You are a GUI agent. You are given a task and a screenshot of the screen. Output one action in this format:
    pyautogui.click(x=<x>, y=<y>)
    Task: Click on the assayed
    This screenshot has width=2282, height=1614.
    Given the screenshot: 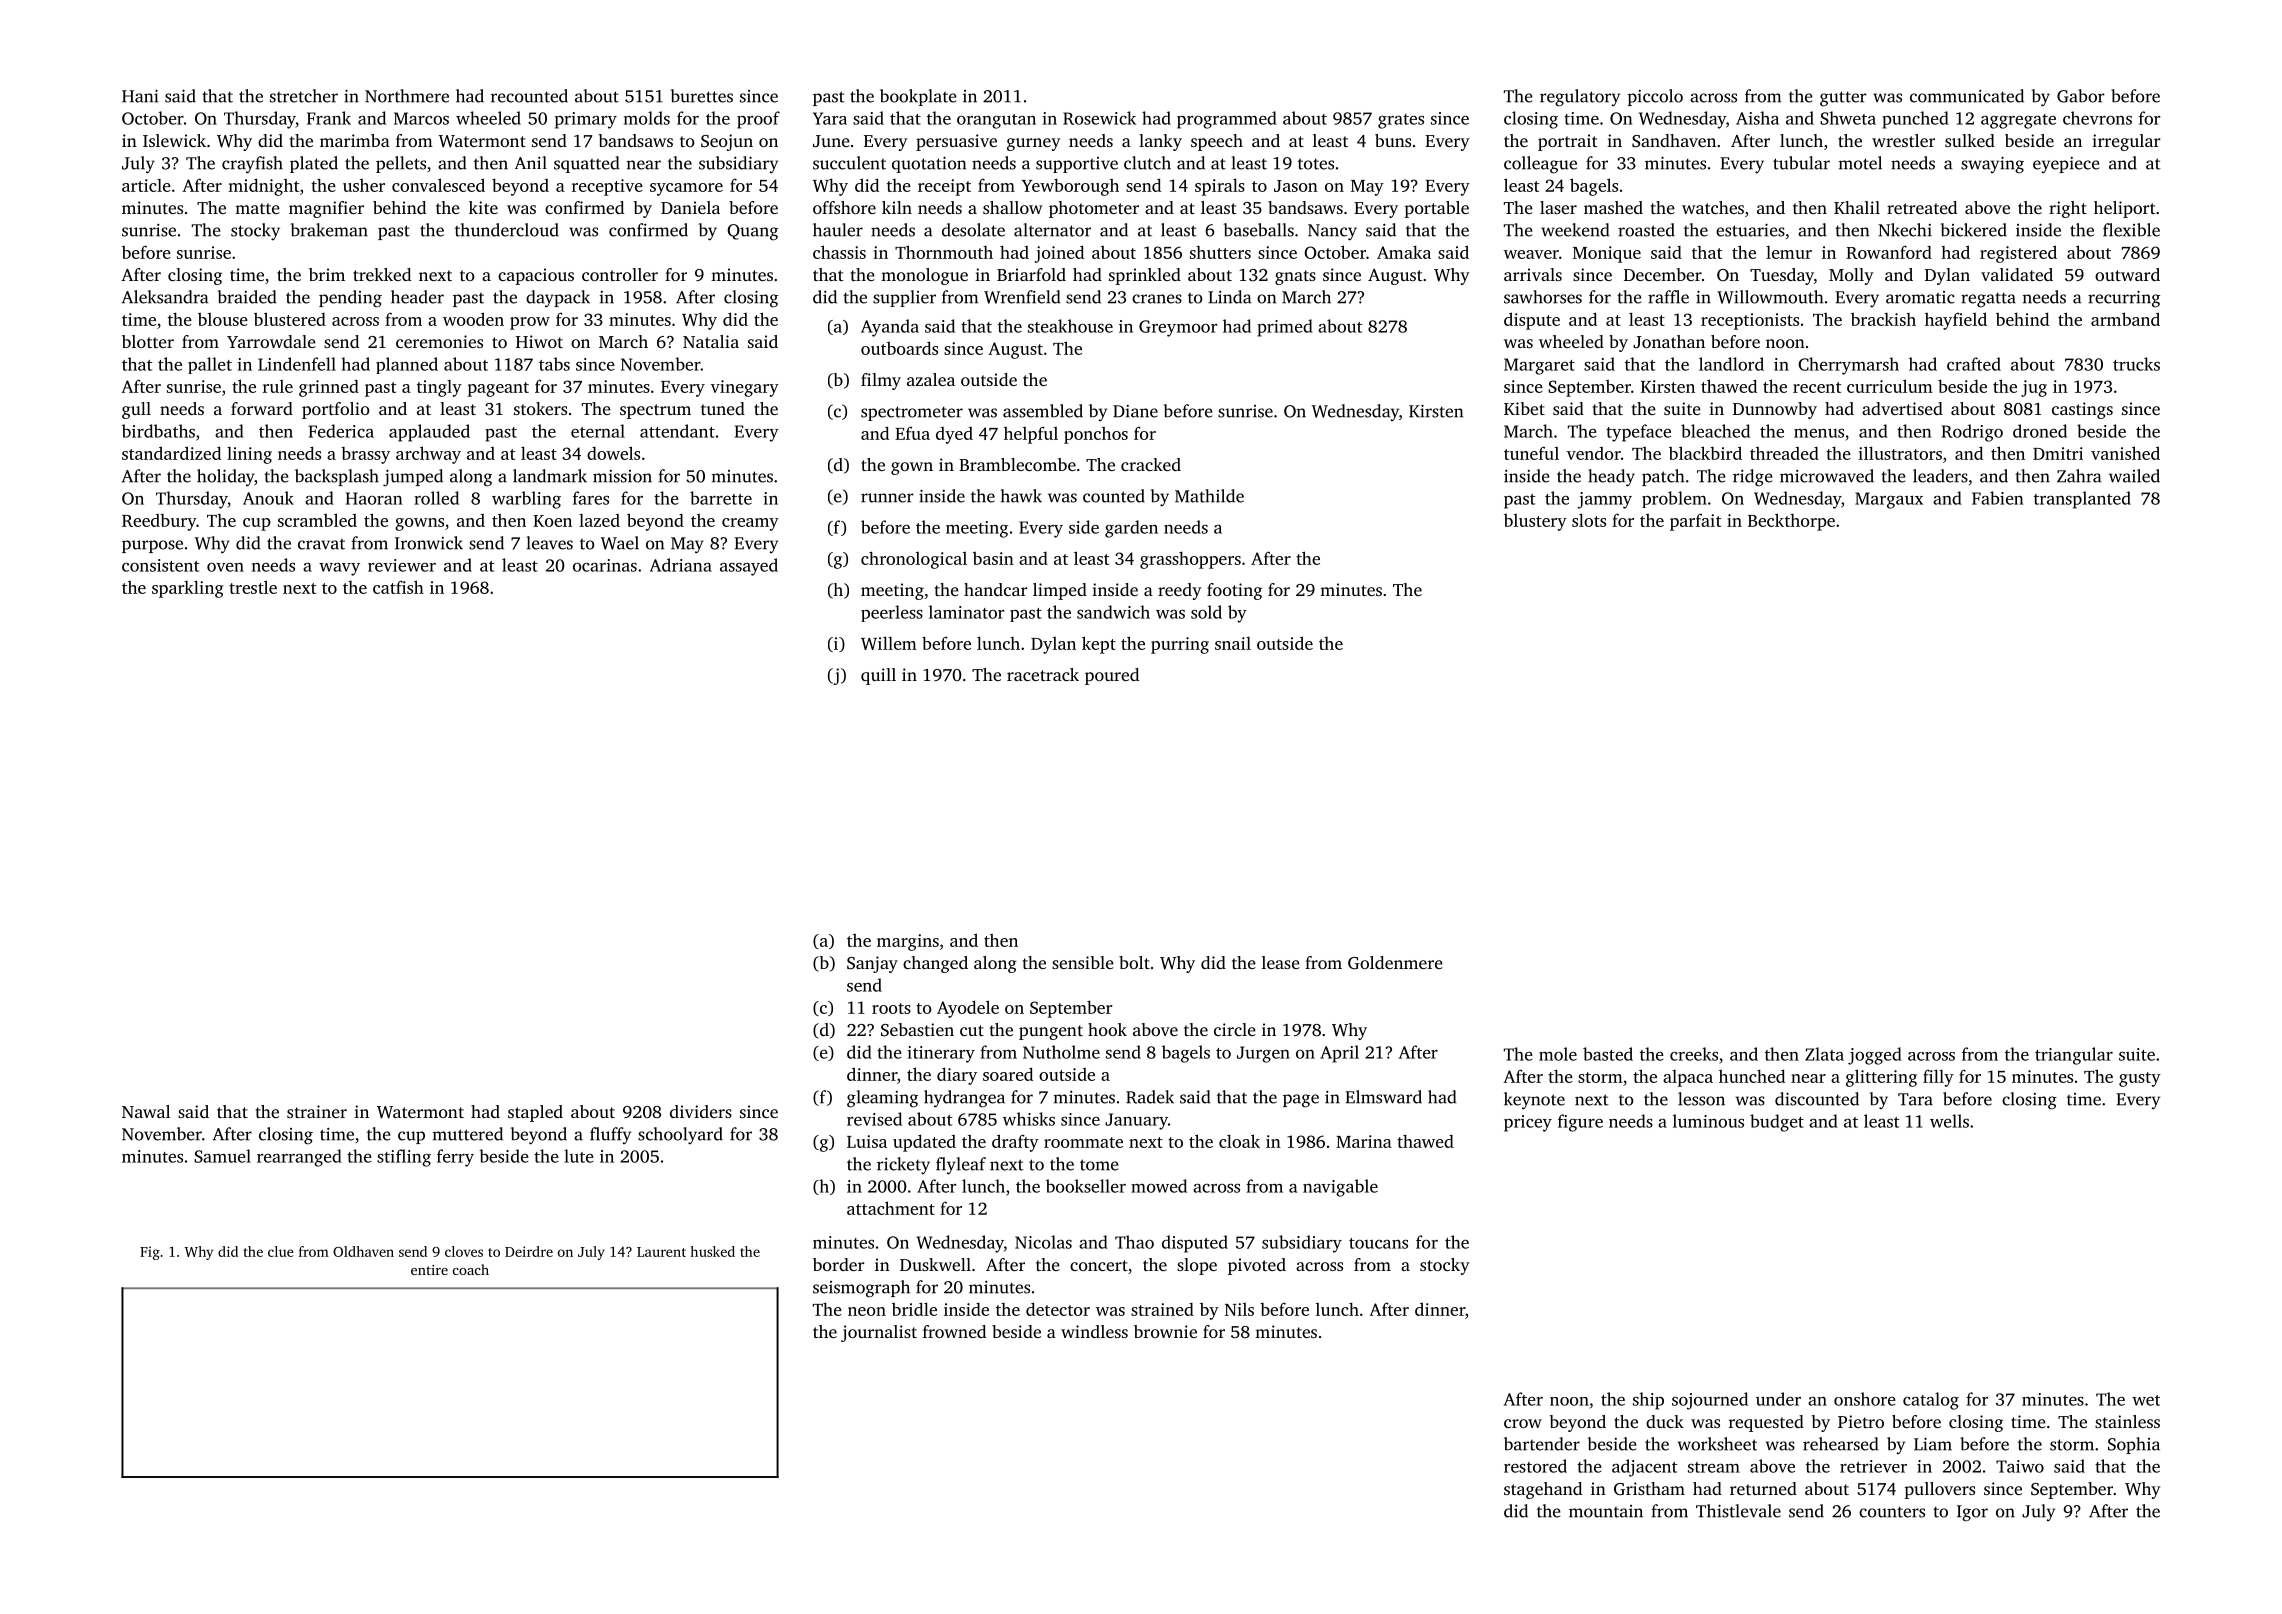 What is the action you would take?
    pyautogui.click(x=749, y=567)
